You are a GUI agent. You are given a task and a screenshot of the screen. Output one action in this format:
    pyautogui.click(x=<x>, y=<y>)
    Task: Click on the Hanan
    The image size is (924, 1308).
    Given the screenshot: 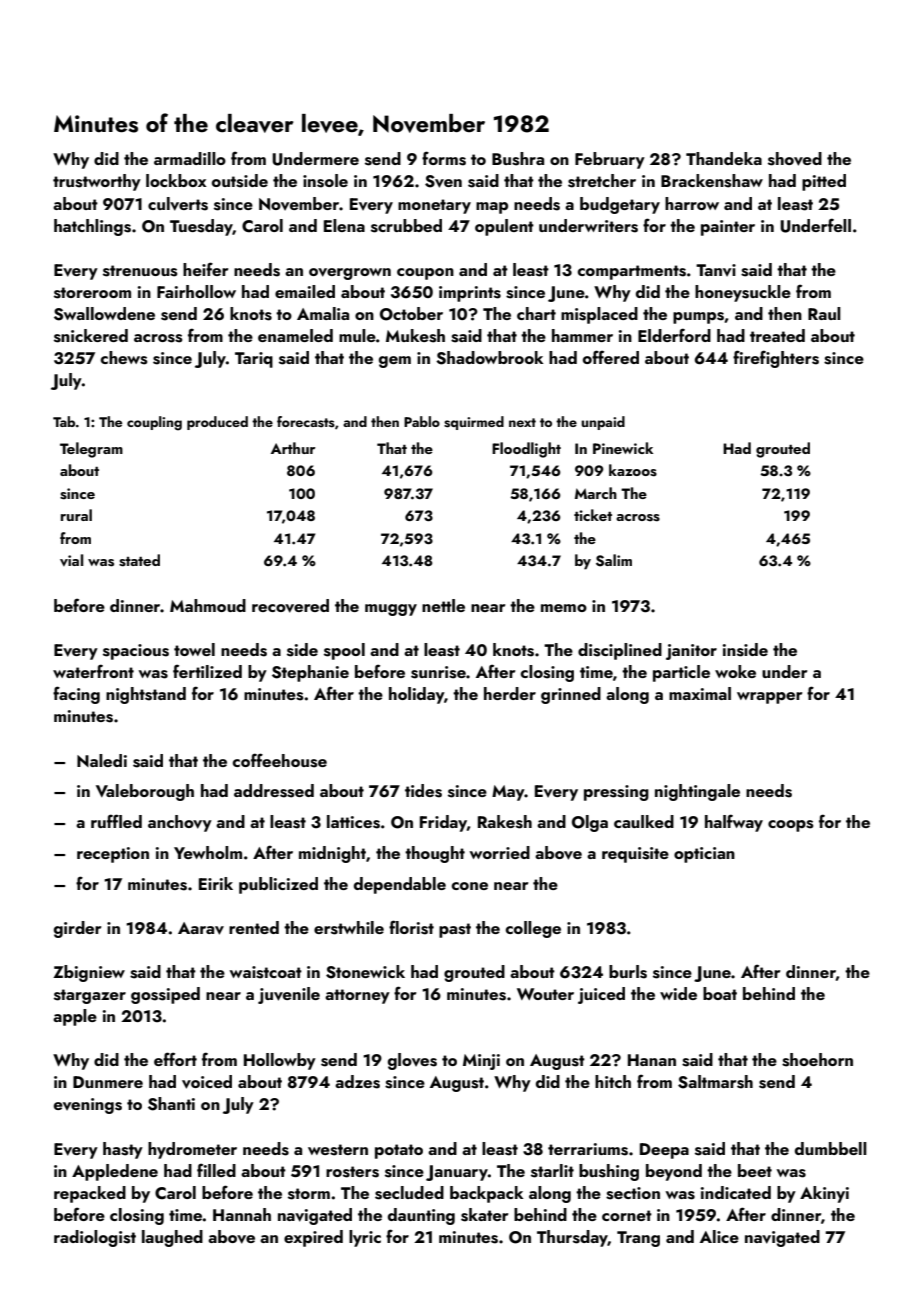 What is the action you would take?
    pyautogui.click(x=652, y=1060)
